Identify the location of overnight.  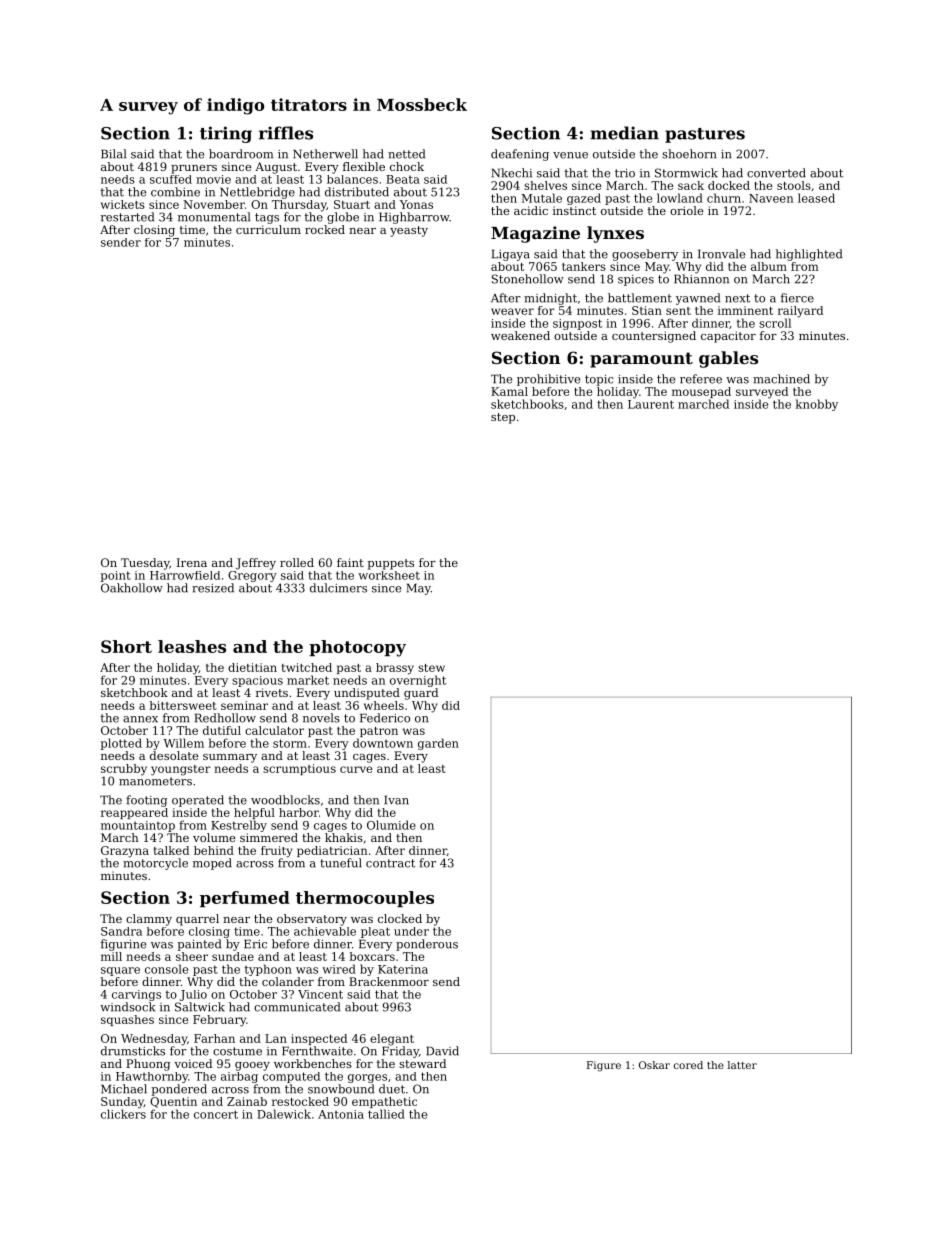
(418, 681).
